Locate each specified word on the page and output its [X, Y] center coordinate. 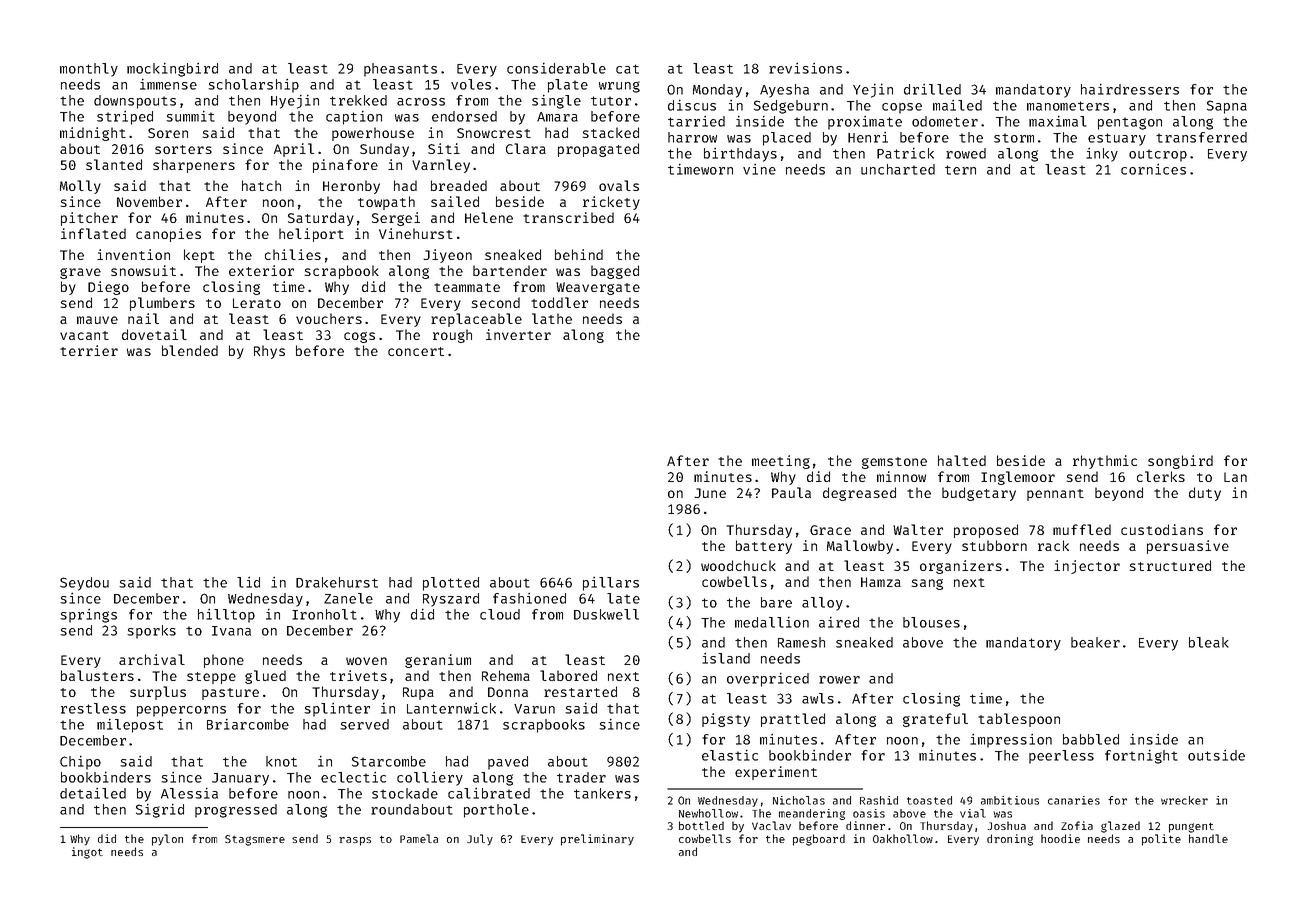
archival [152, 659]
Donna [508, 692]
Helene [489, 217]
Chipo [80, 763]
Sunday [384, 150]
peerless [1061, 757]
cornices [1153, 169]
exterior [261, 270]
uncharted [898, 169]
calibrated [489, 793]
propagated [598, 150]
